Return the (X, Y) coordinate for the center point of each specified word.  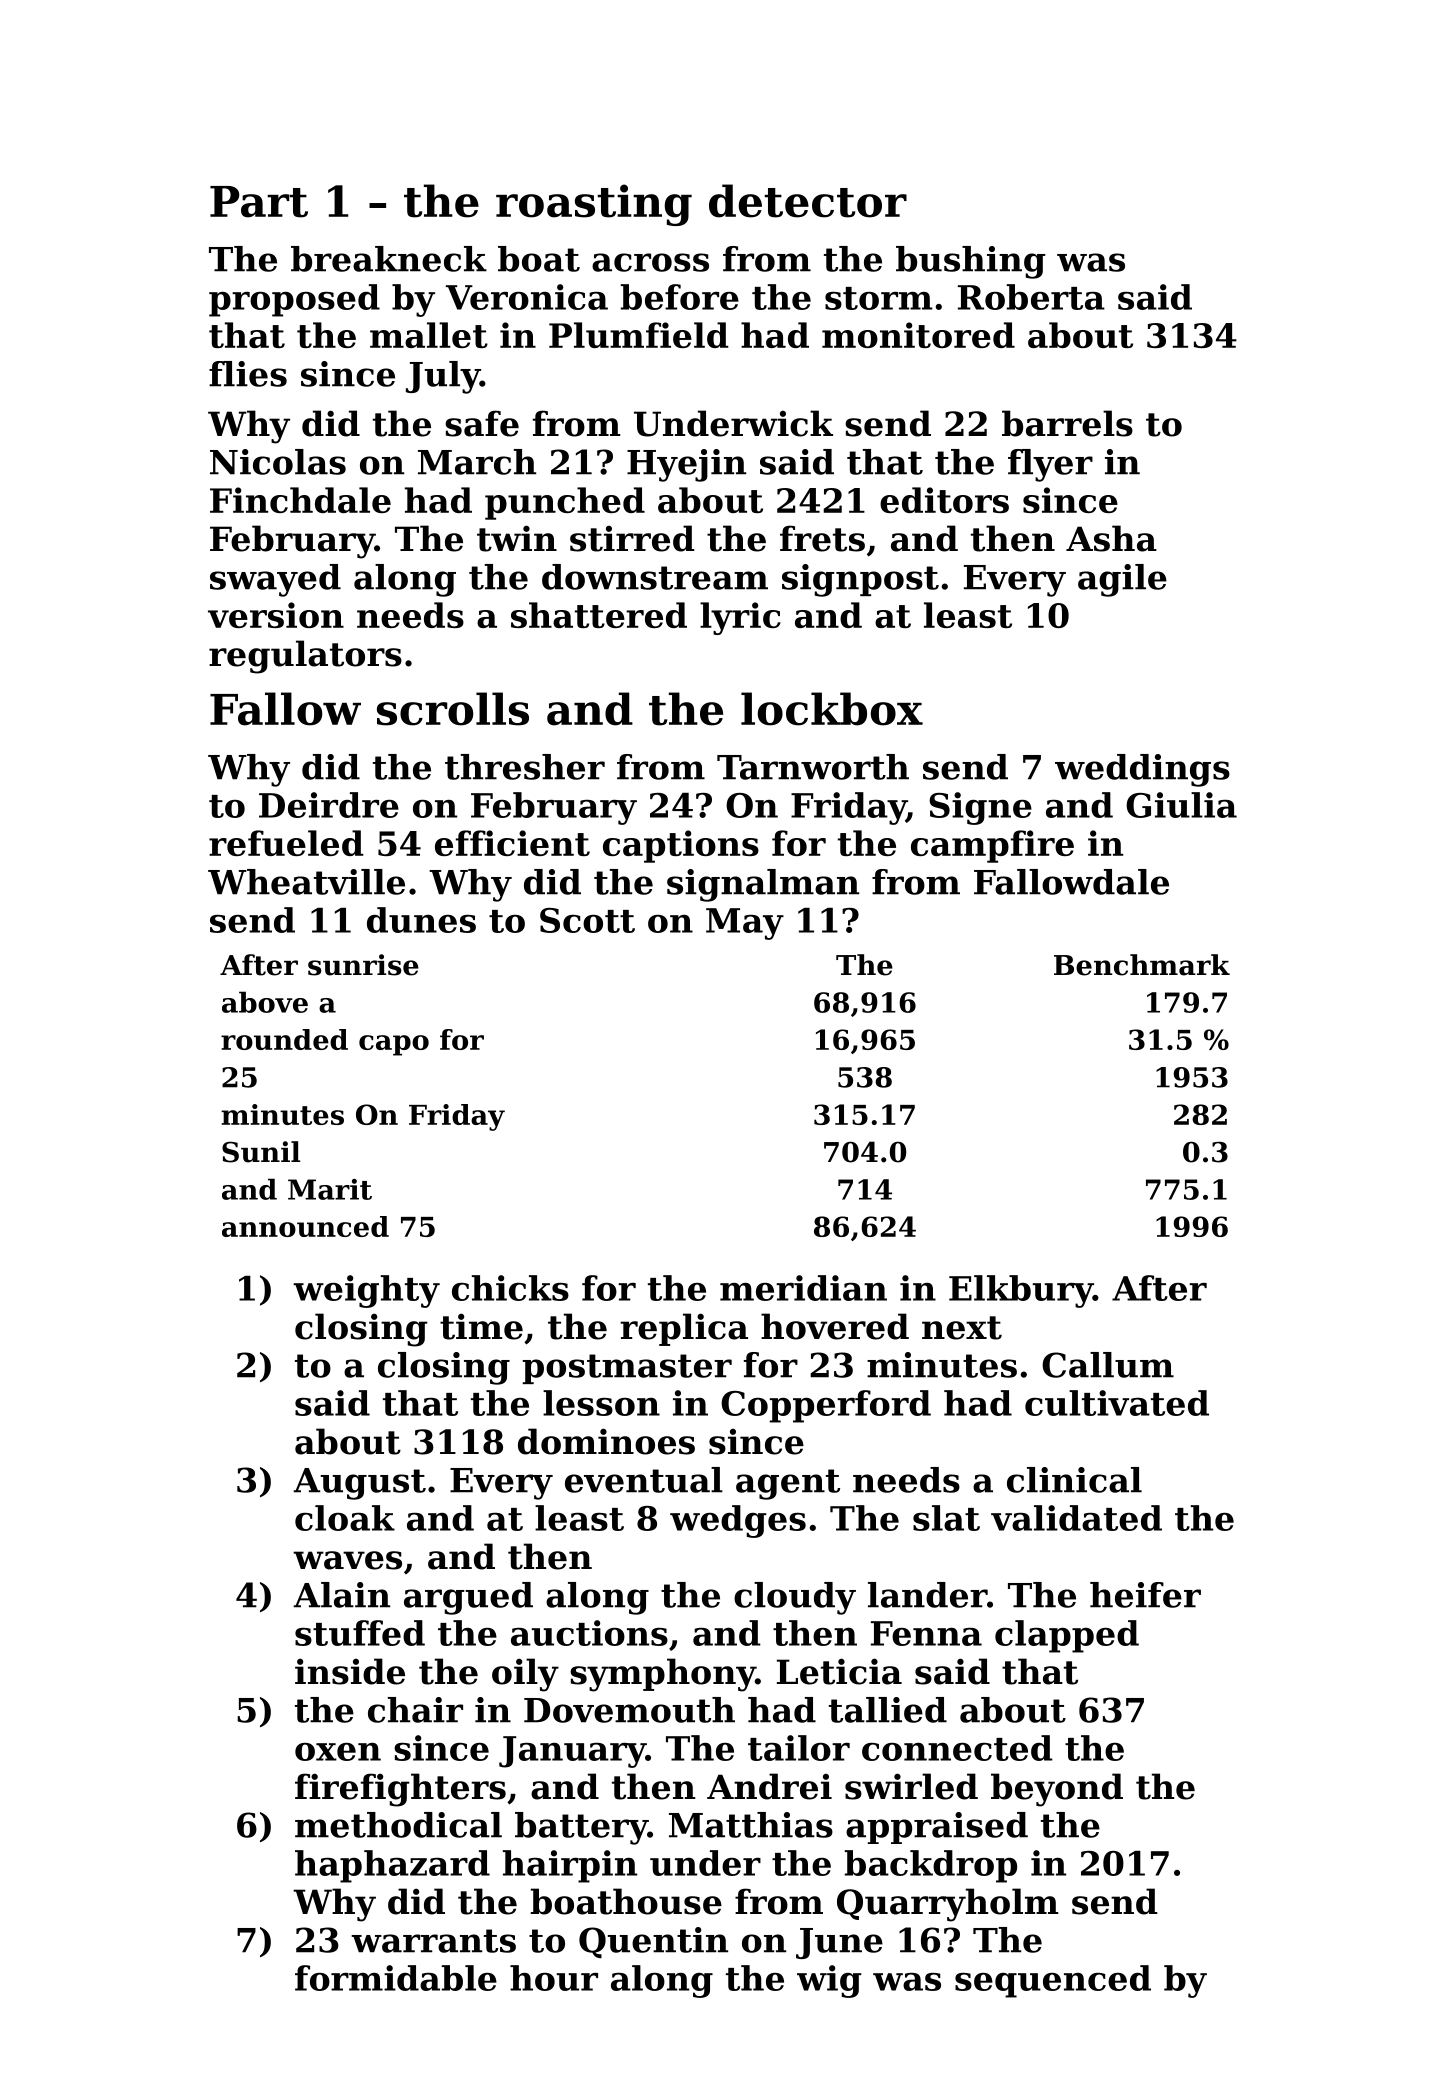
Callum (1108, 1365)
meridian (803, 1288)
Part (259, 202)
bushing (971, 262)
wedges (738, 1521)
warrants (433, 1941)
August (359, 1484)
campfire (992, 846)
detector (808, 201)
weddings (1142, 770)
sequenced (1053, 1981)
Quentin (653, 1942)
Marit (330, 1189)
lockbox (832, 709)
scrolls (453, 709)
